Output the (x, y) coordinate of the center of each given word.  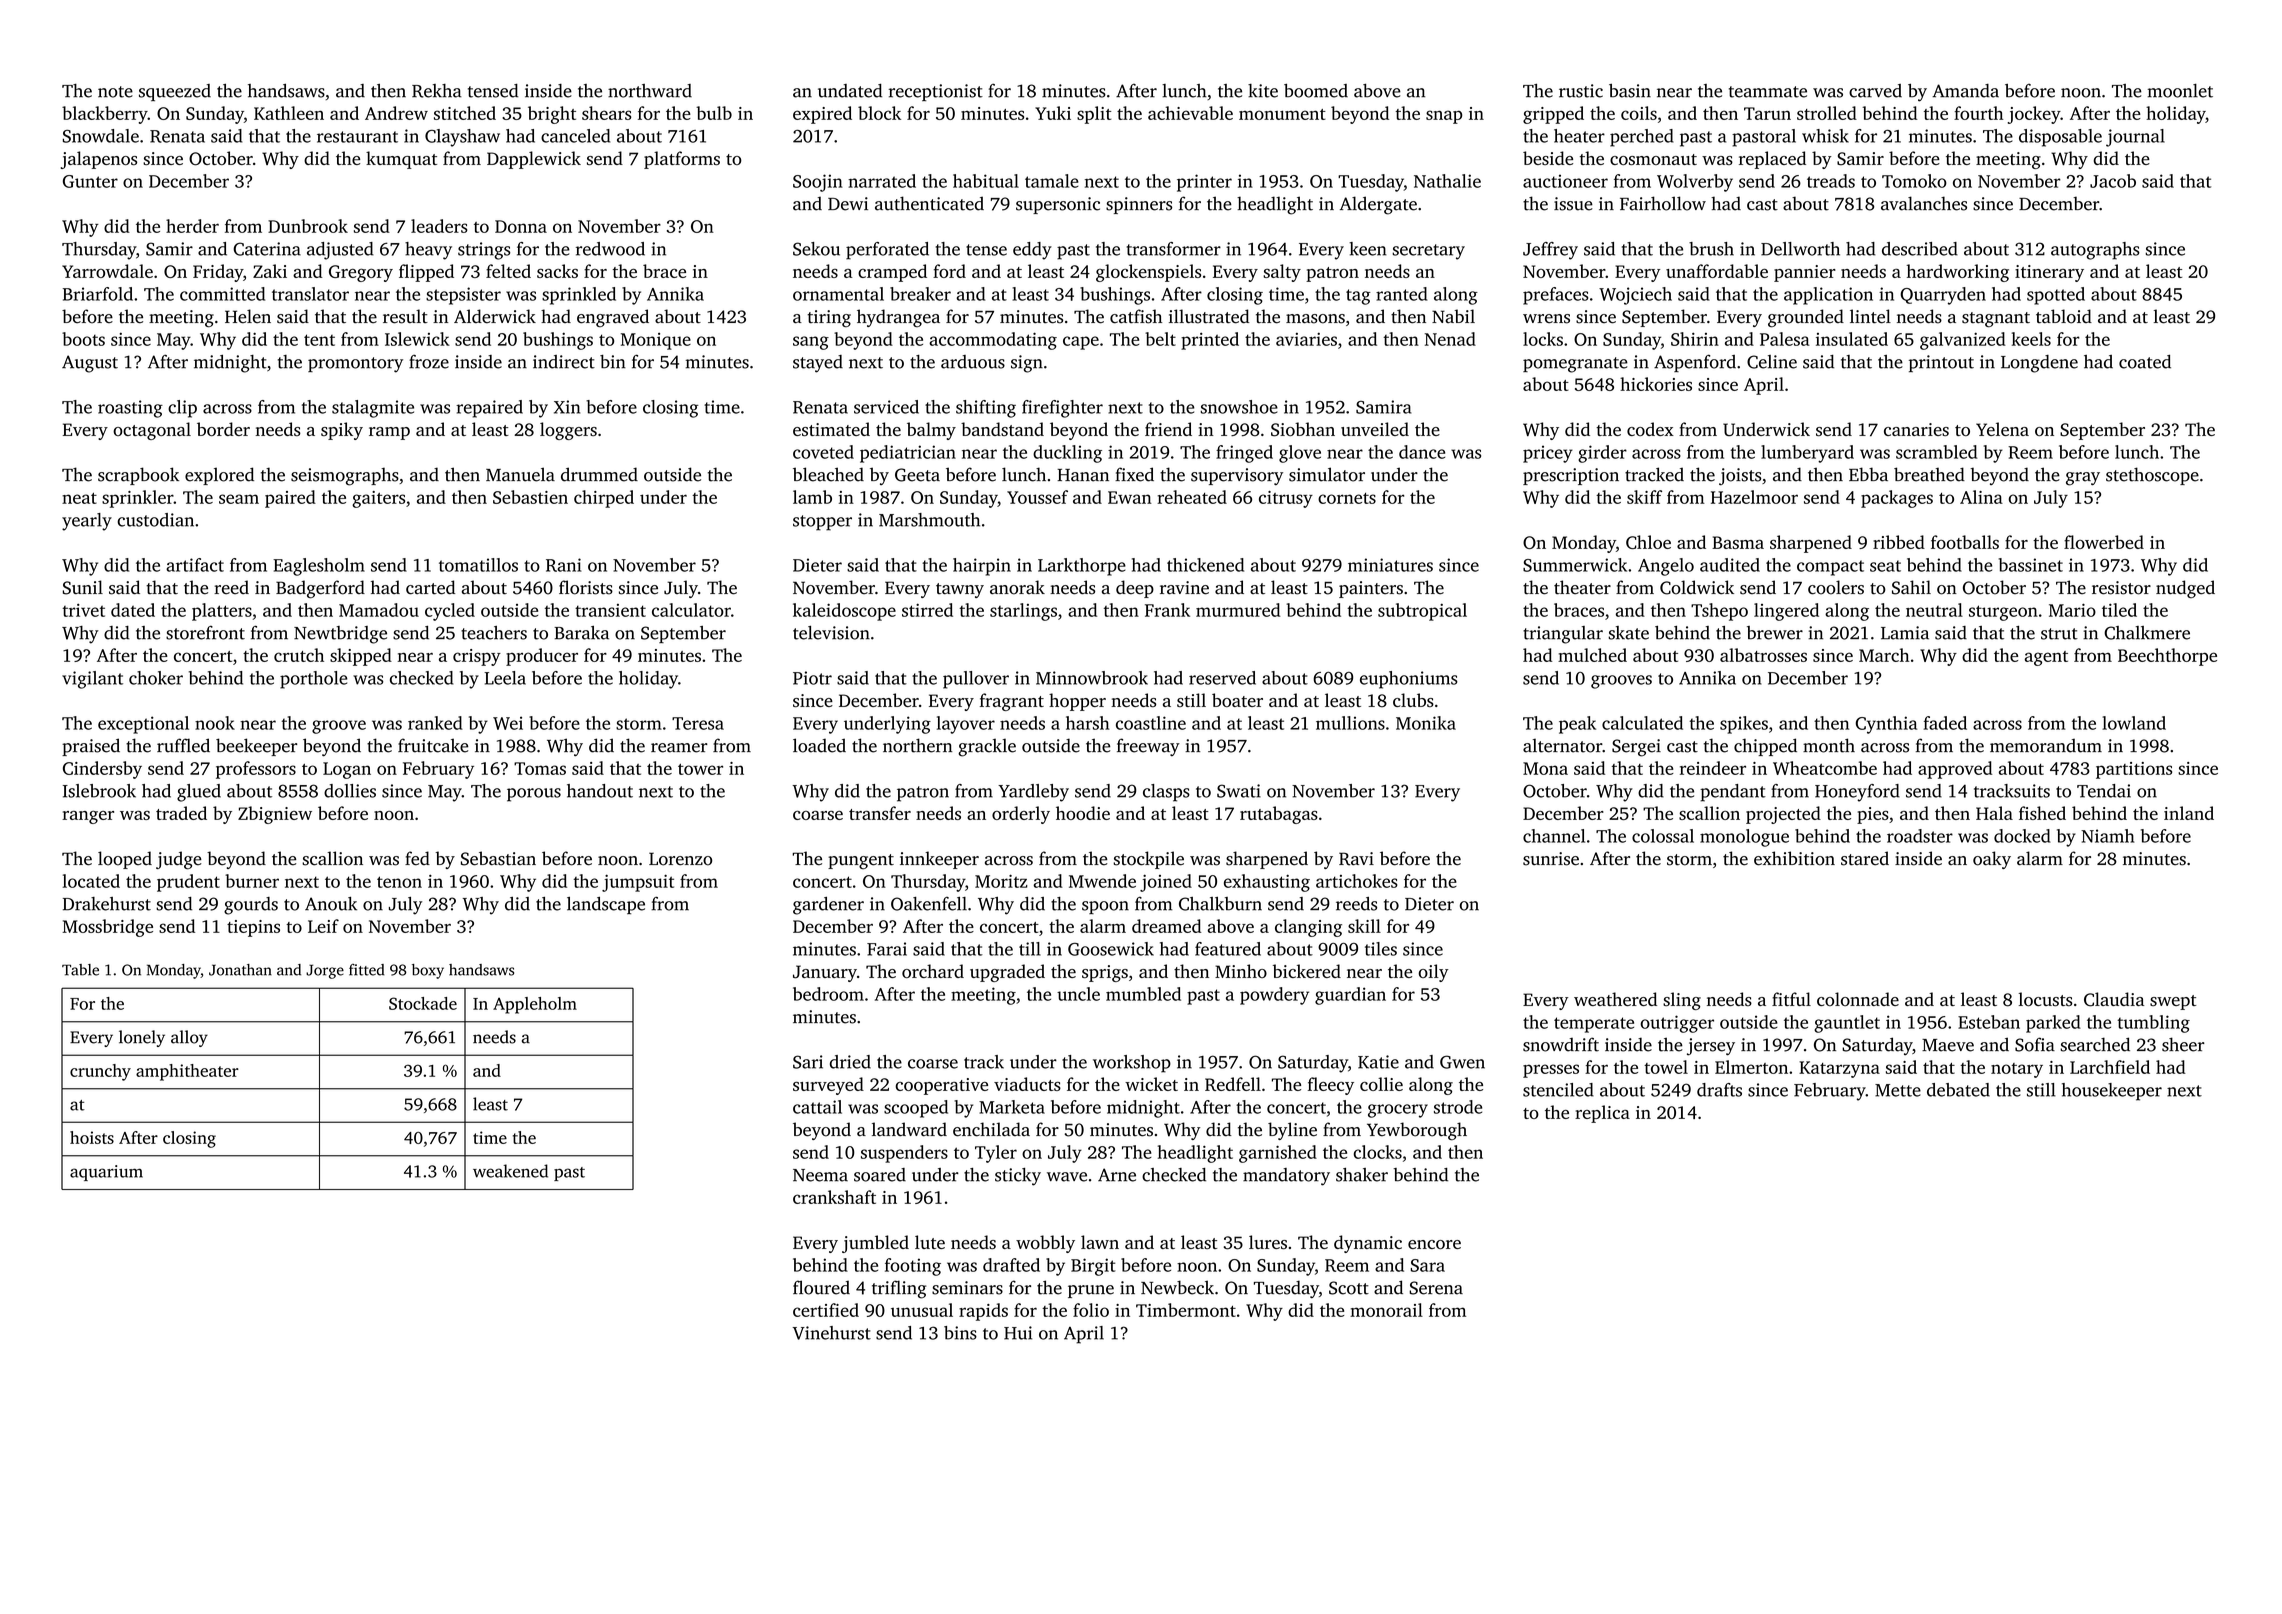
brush (1711, 249)
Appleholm (535, 1005)
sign (1027, 364)
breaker (920, 294)
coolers (1836, 587)
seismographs (345, 476)
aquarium (106, 1173)
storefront (205, 632)
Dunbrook (308, 226)
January (825, 973)
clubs (1413, 700)
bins (960, 1333)
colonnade (1858, 999)
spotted (2056, 296)
